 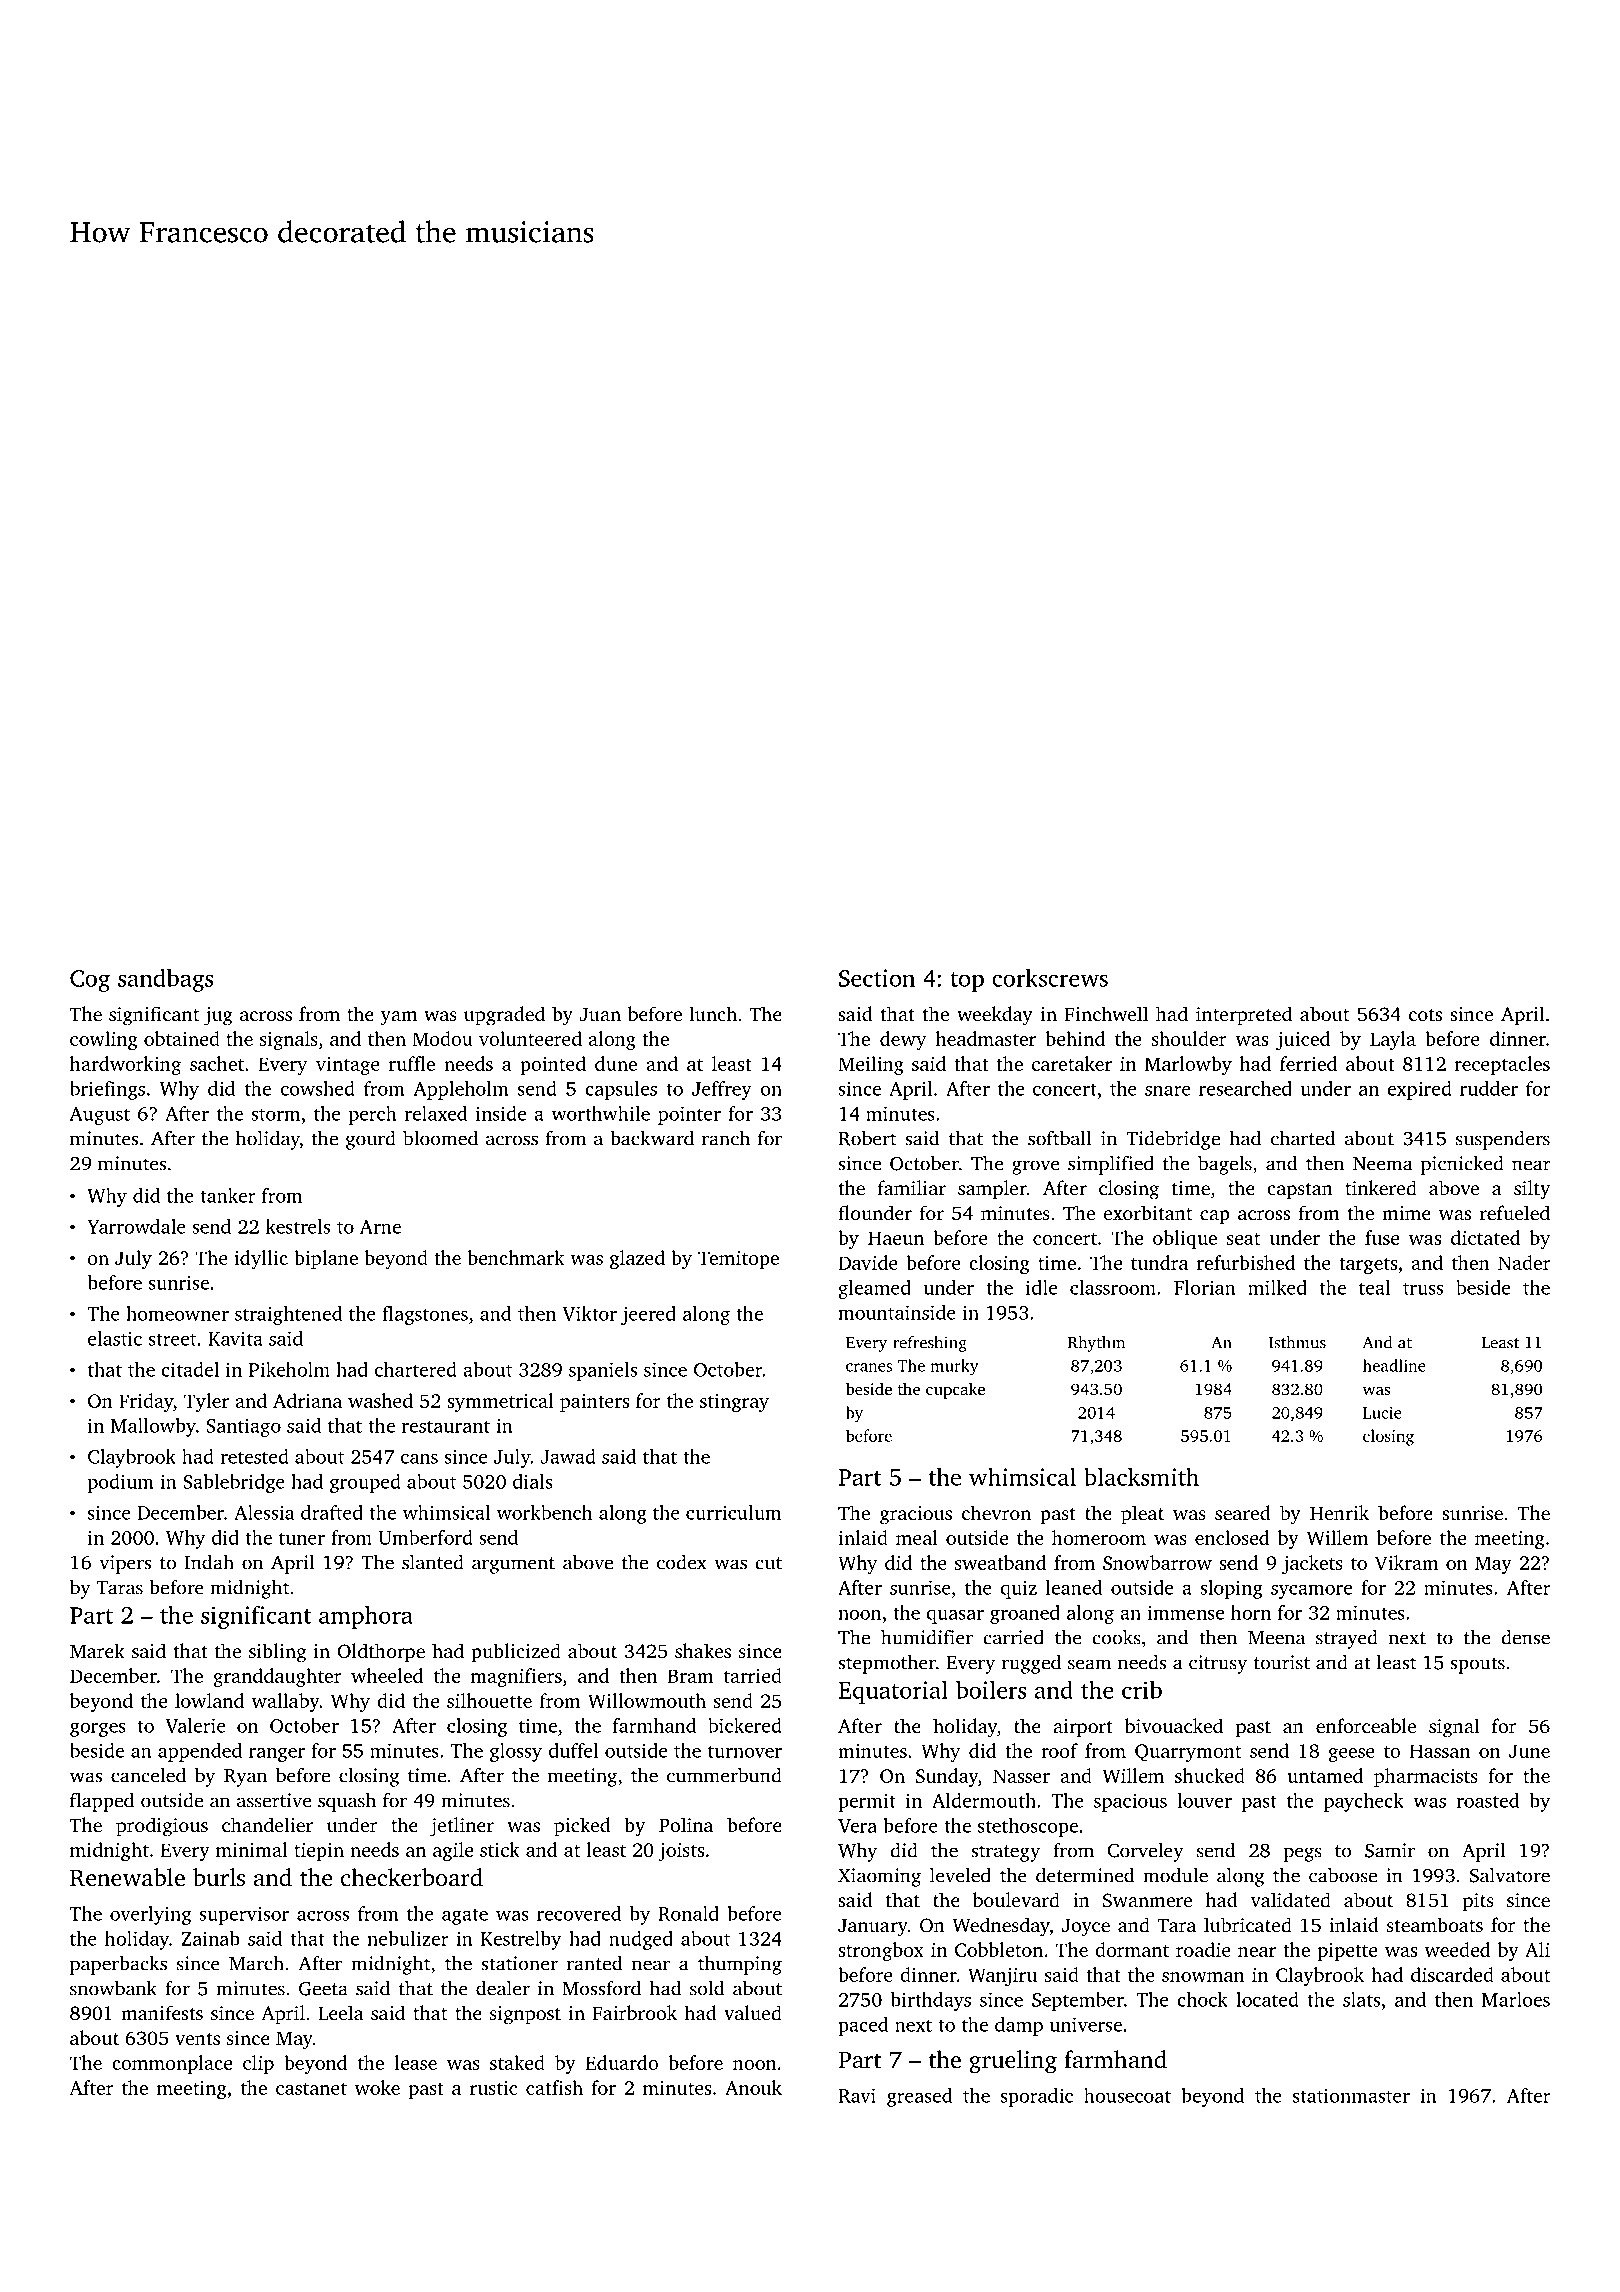 I want to click on sandbags, so click(x=165, y=980).
